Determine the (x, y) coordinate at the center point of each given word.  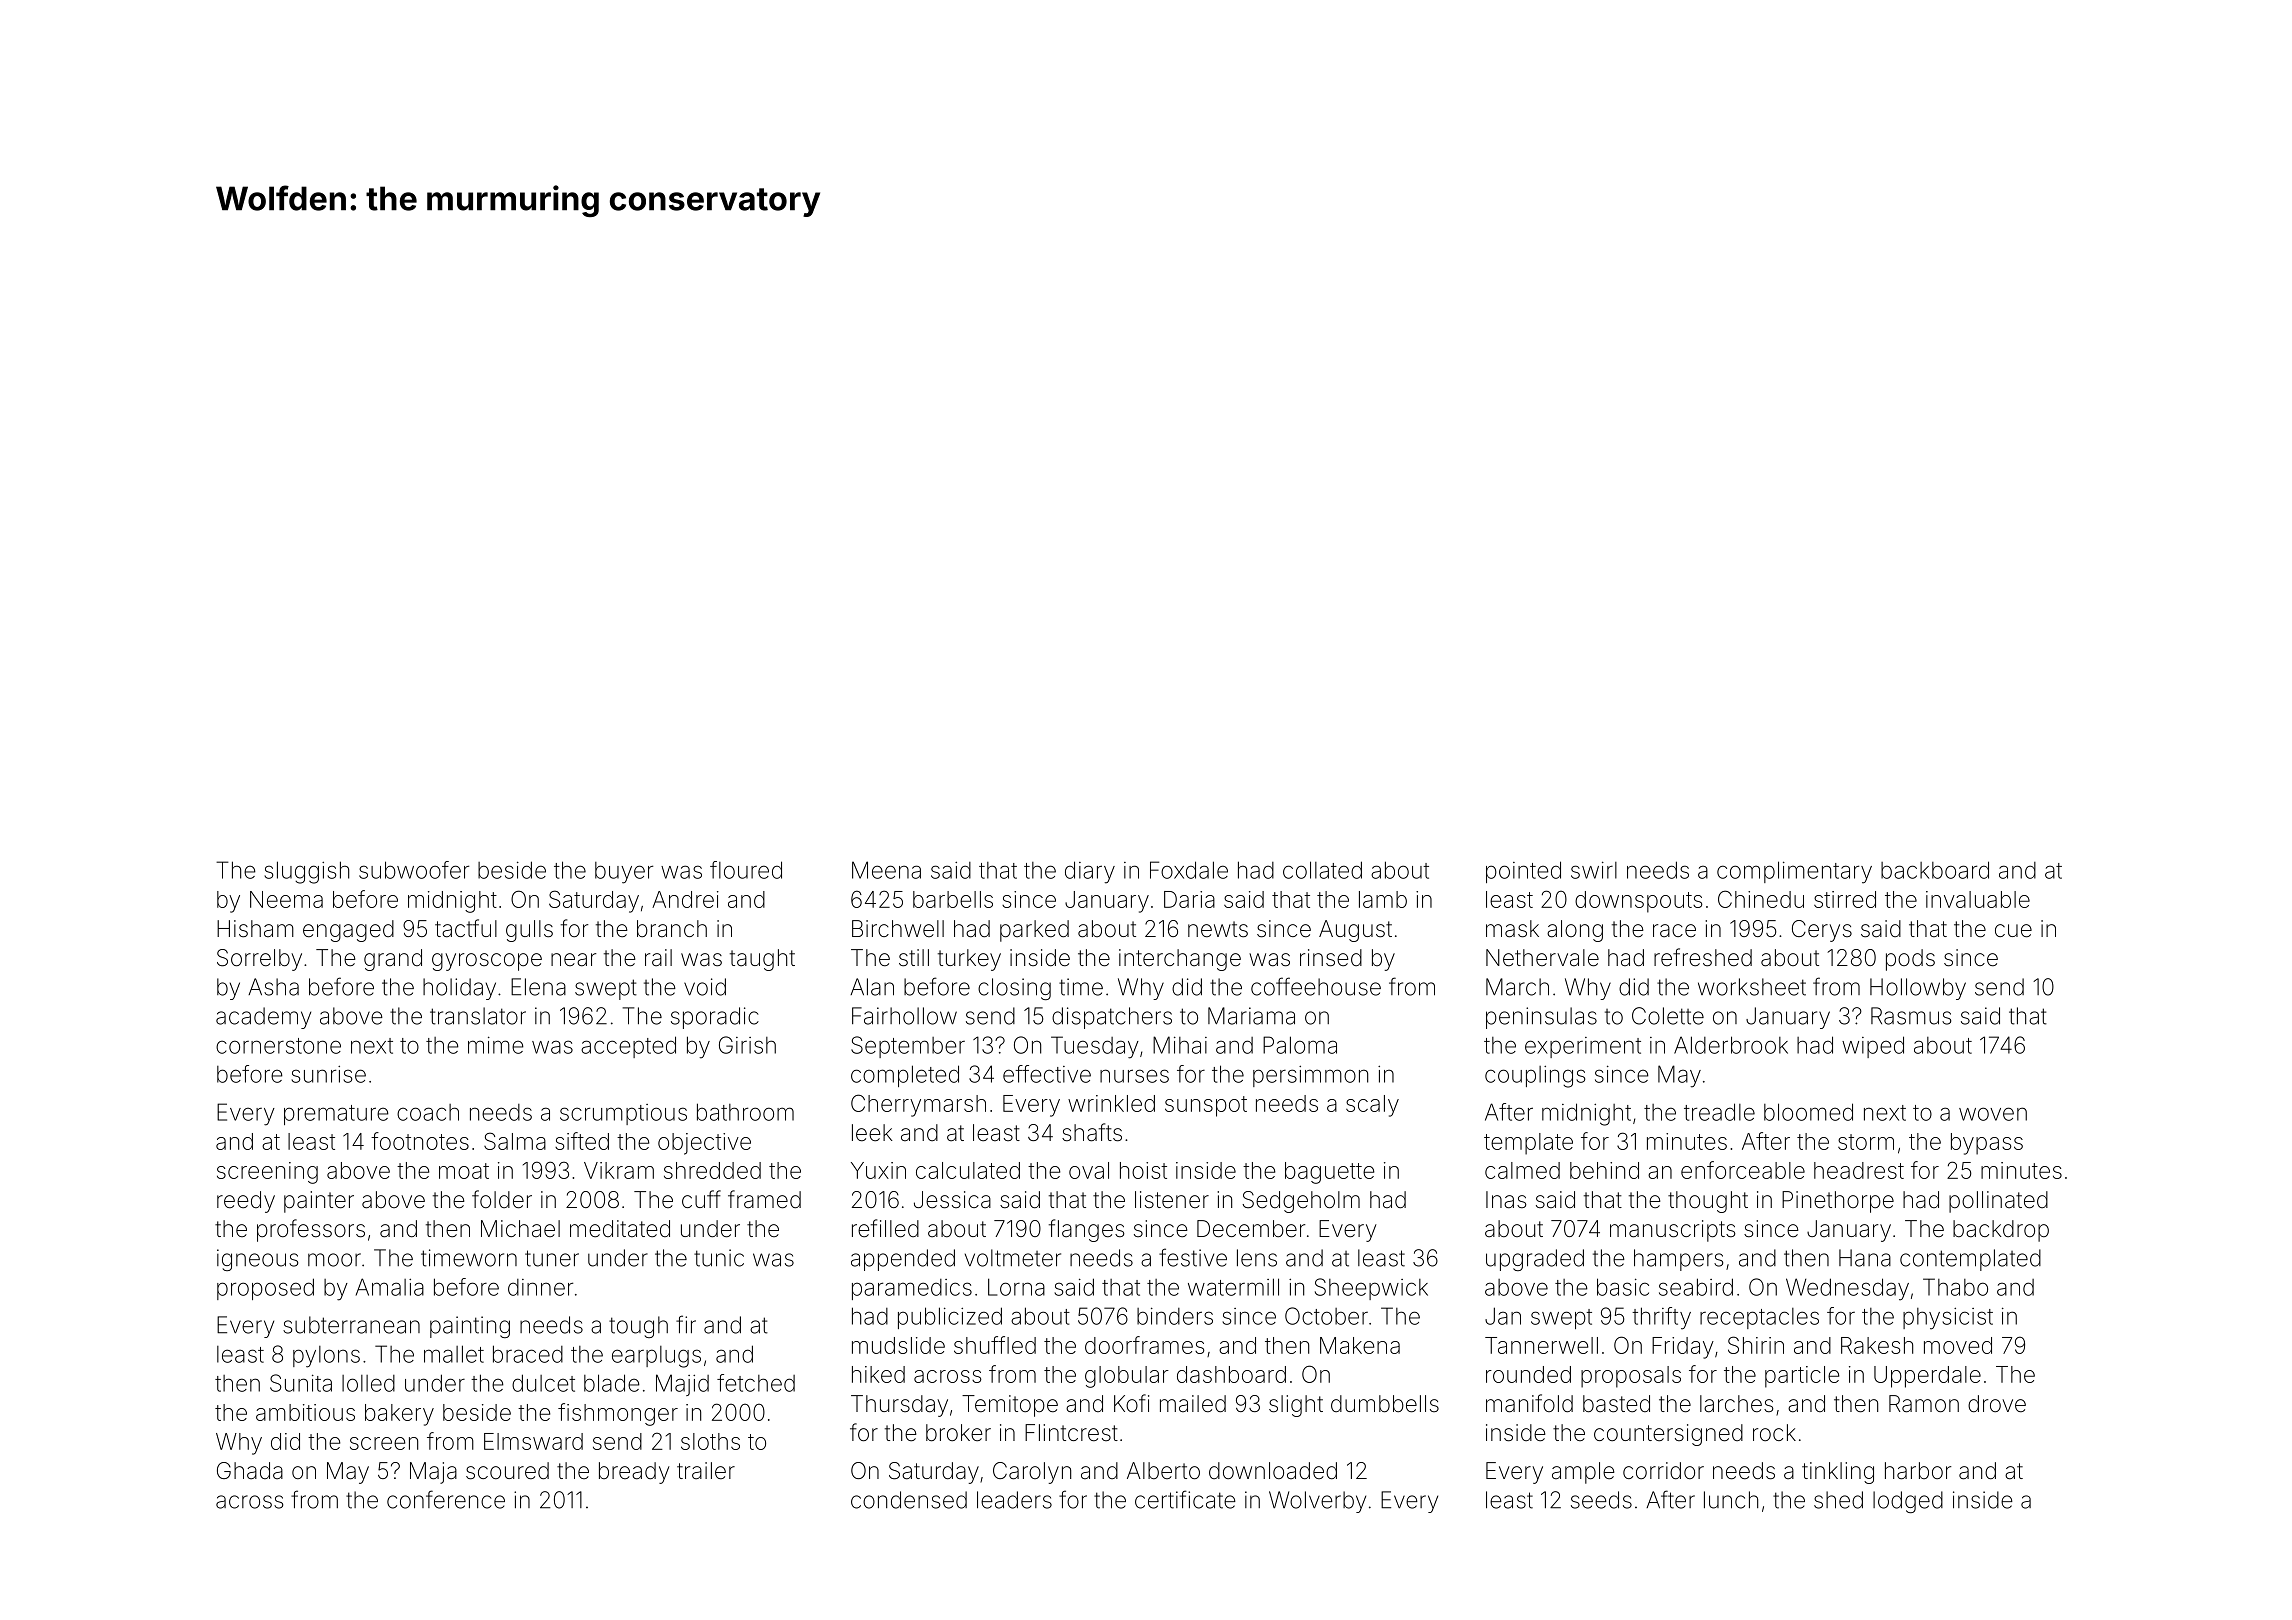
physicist (1948, 1318)
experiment (1583, 1047)
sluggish (306, 872)
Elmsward (533, 1441)
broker (958, 1433)
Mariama (1251, 1016)
